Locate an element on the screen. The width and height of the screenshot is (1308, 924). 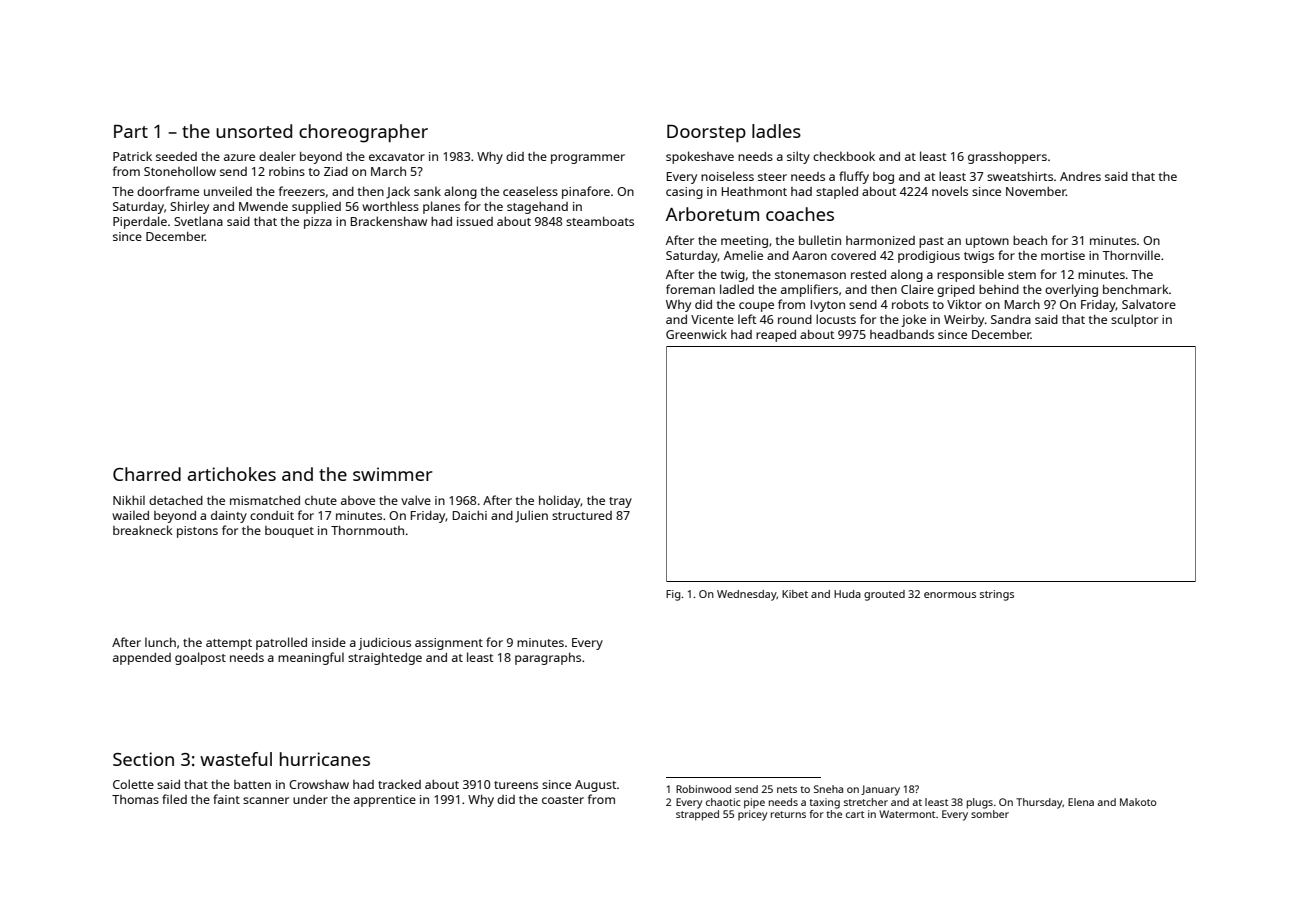
November is located at coordinates (1036, 191).
